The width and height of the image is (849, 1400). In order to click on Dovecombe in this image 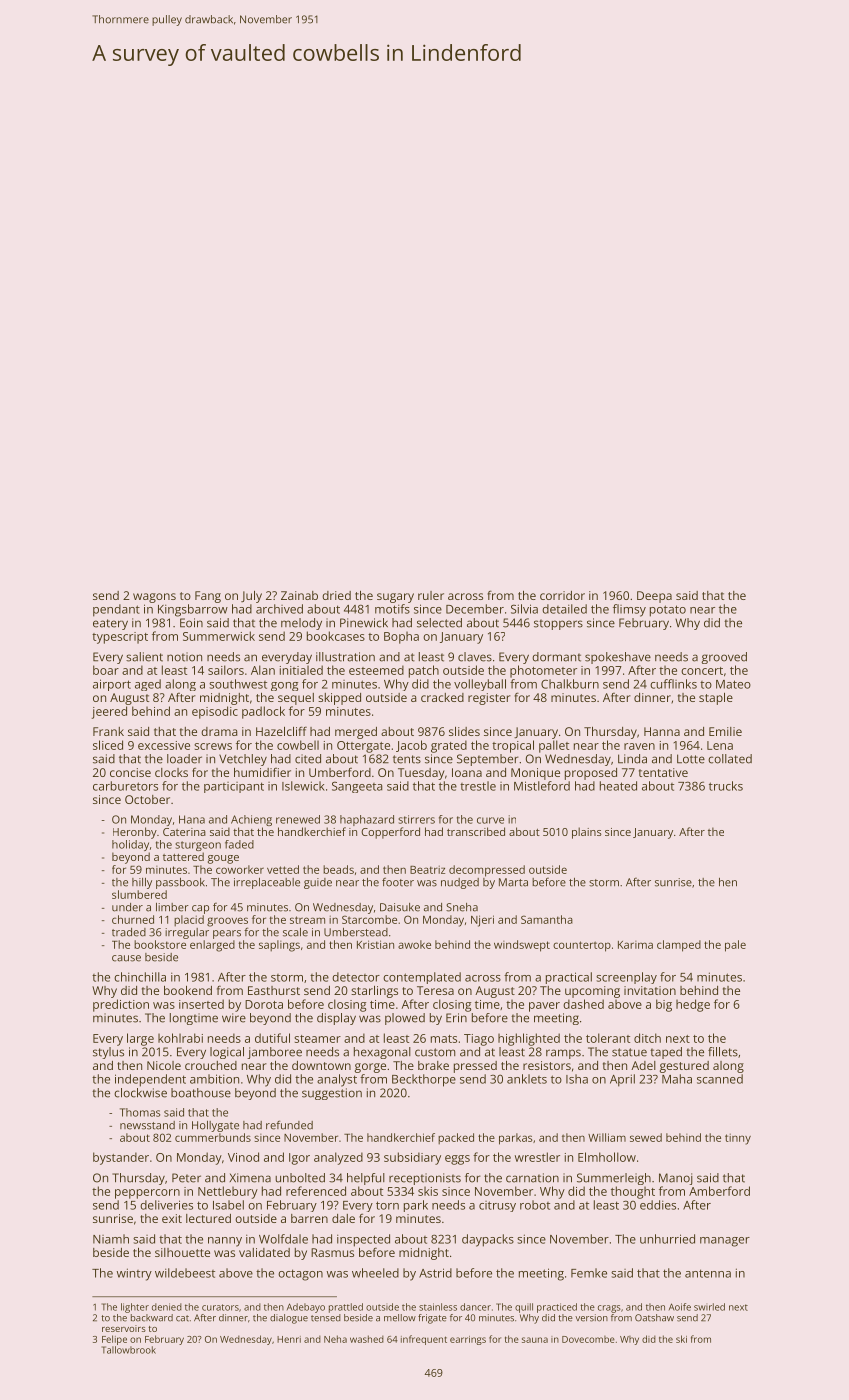, I will do `click(588, 1339)`.
